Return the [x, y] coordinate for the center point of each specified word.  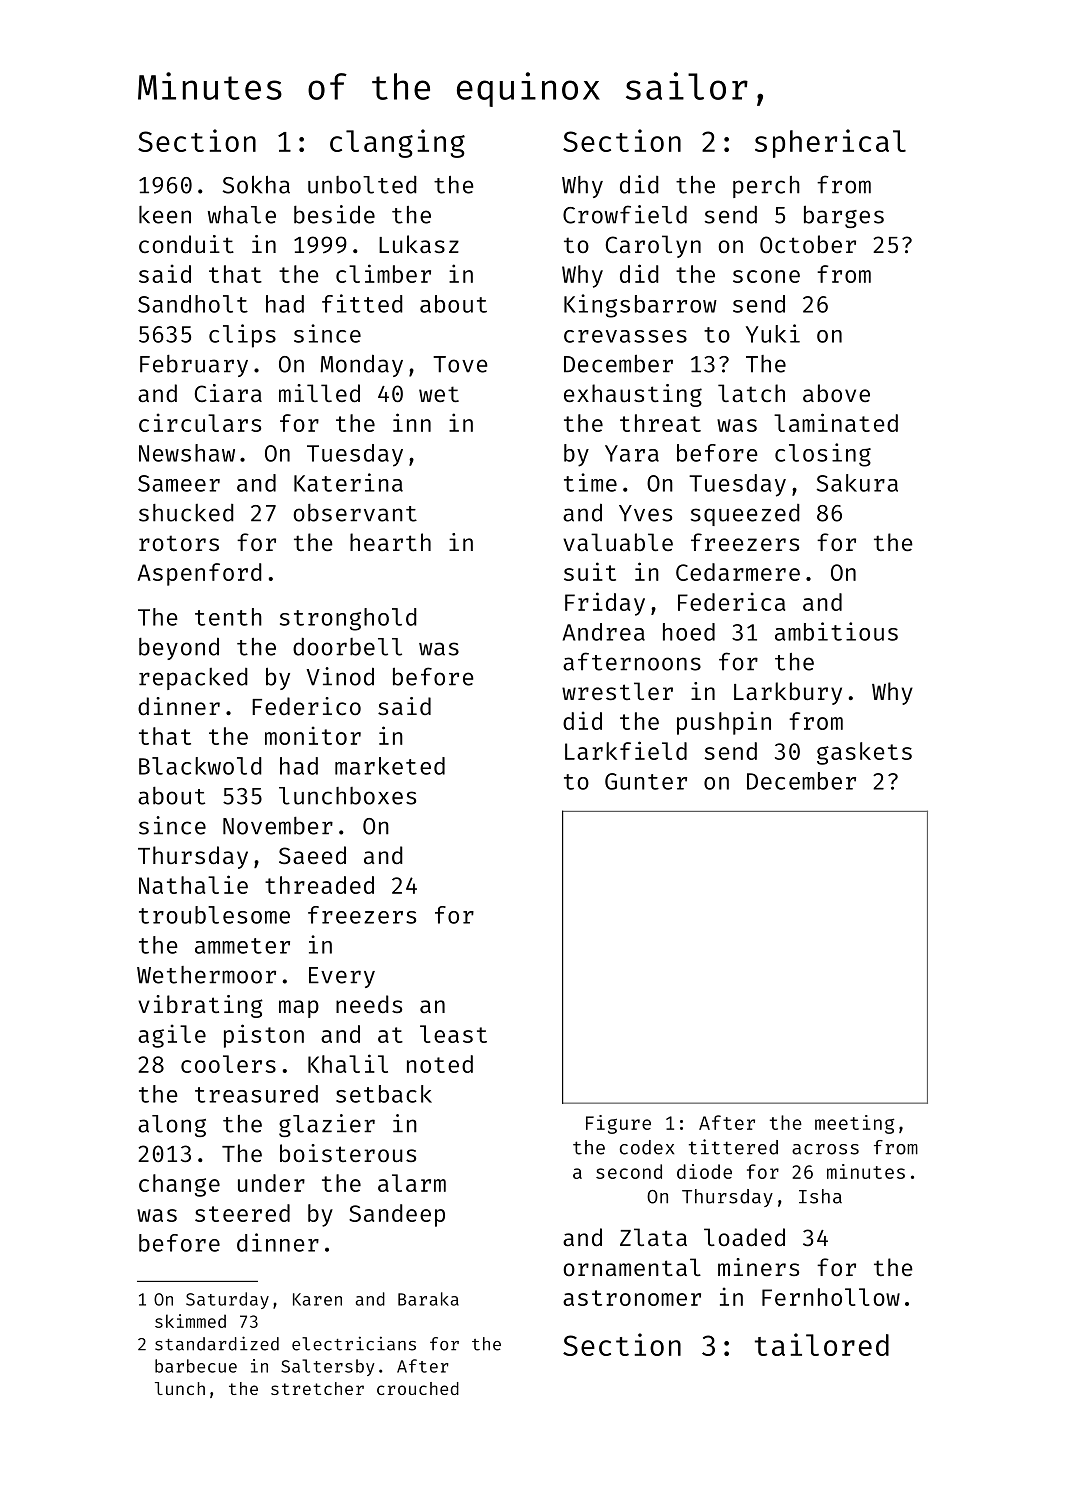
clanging [397, 143]
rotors [179, 543]
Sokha [256, 184]
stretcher [317, 1388]
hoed [689, 632]
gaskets [864, 753]
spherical [830, 143]
